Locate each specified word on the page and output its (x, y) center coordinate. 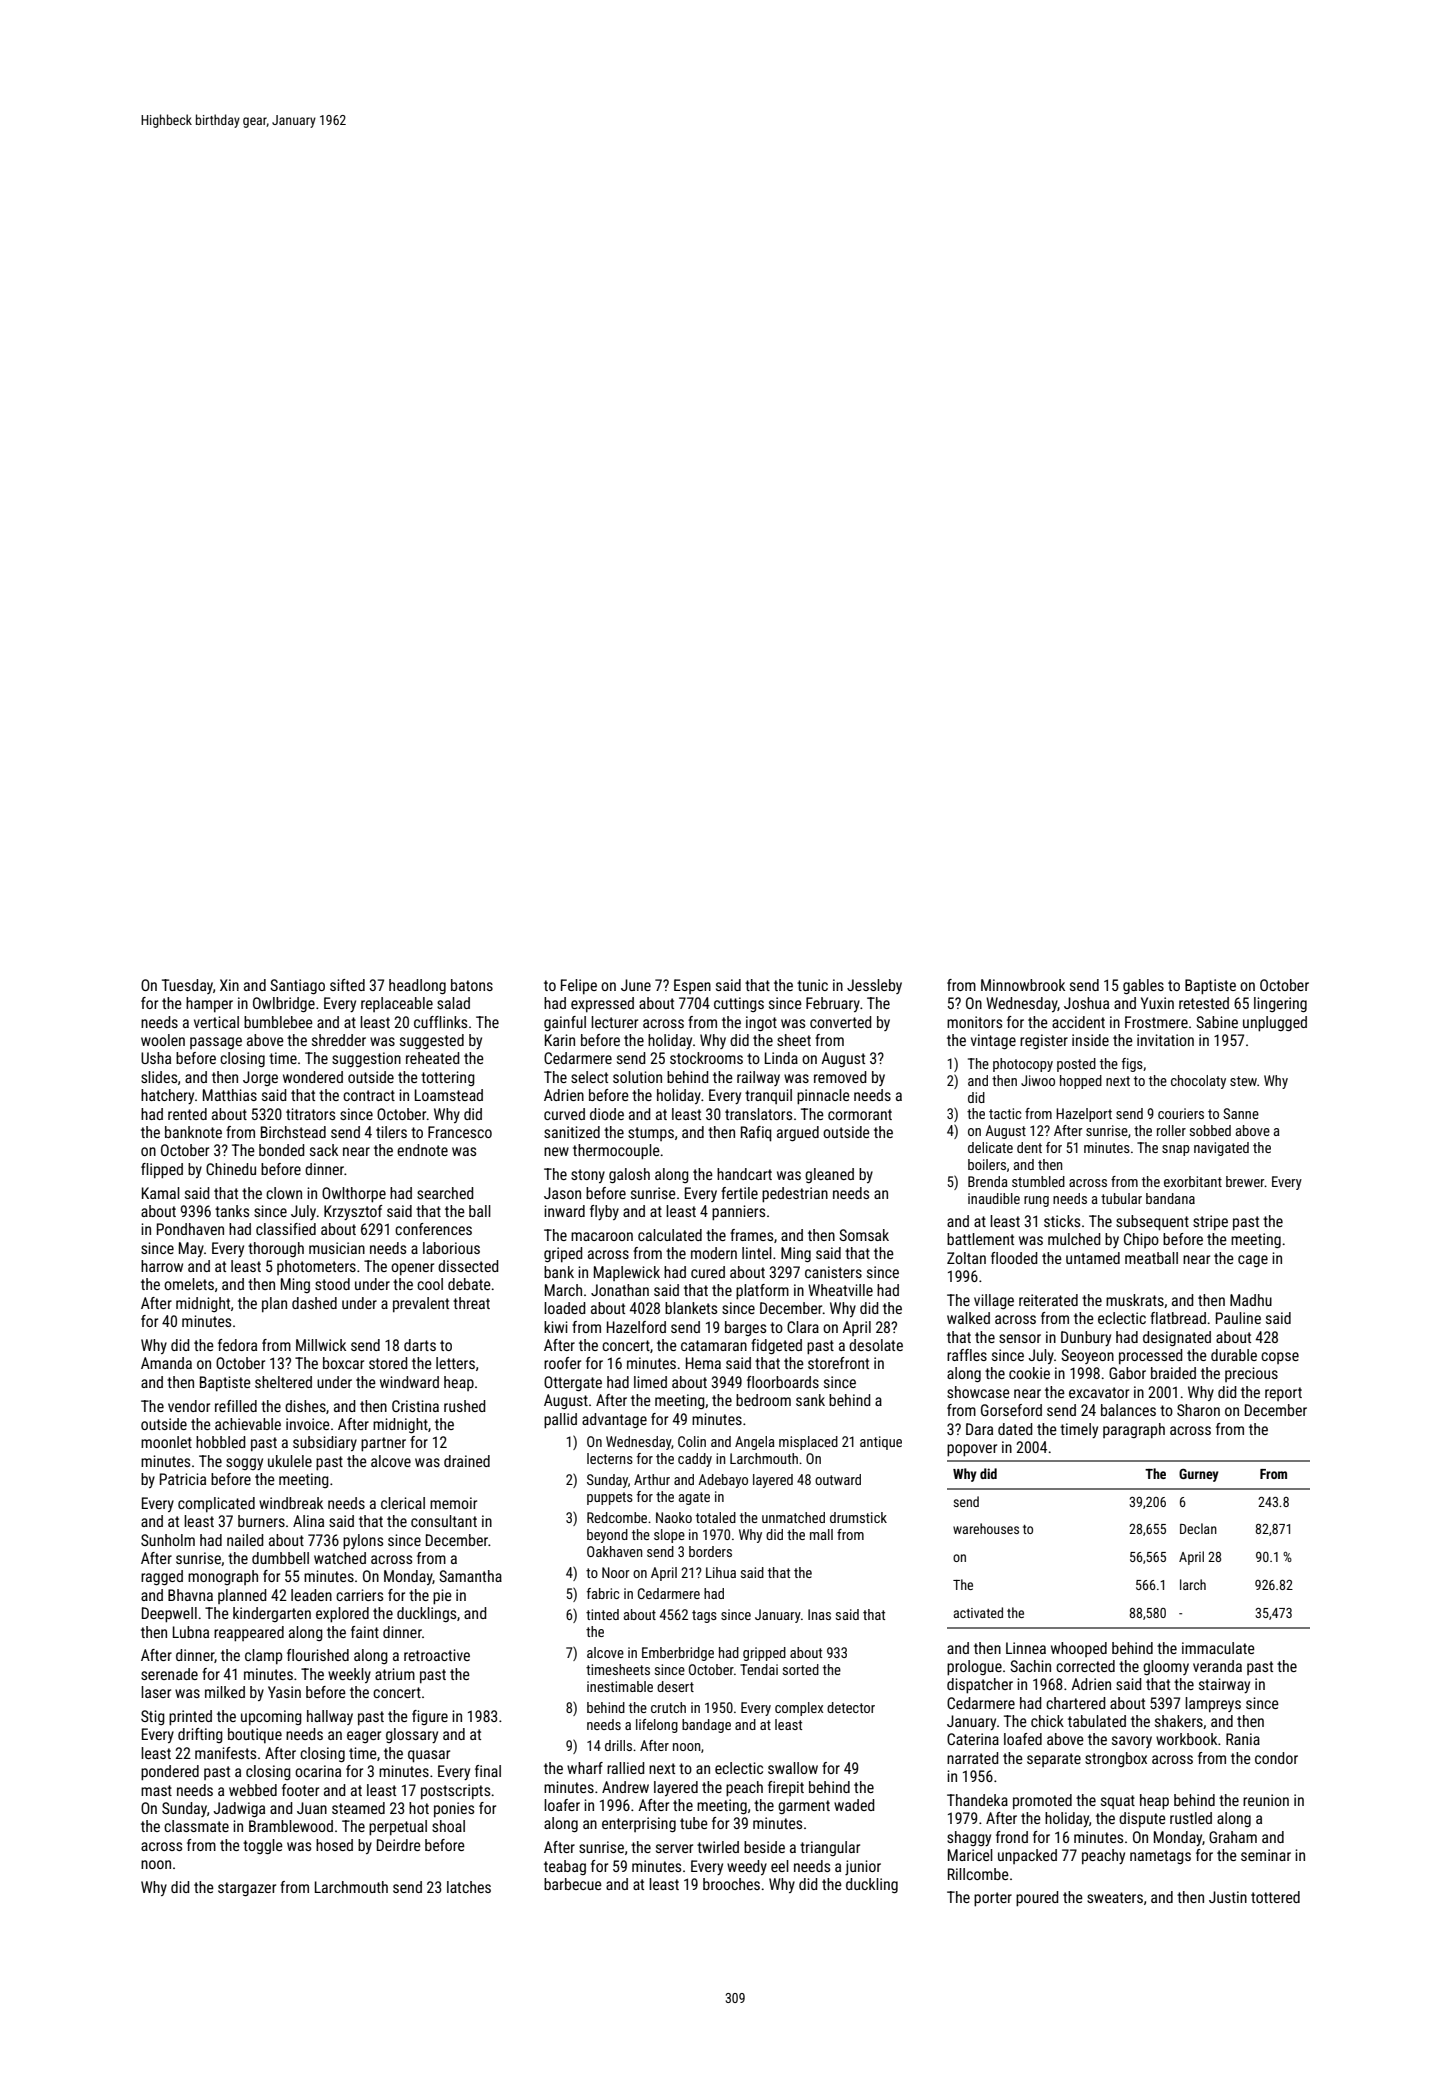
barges (745, 1328)
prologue (974, 1668)
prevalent (421, 1304)
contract (369, 1095)
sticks (1062, 1221)
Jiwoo (1038, 1080)
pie (442, 1597)
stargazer (247, 1889)
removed (840, 1077)
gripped (764, 1654)
